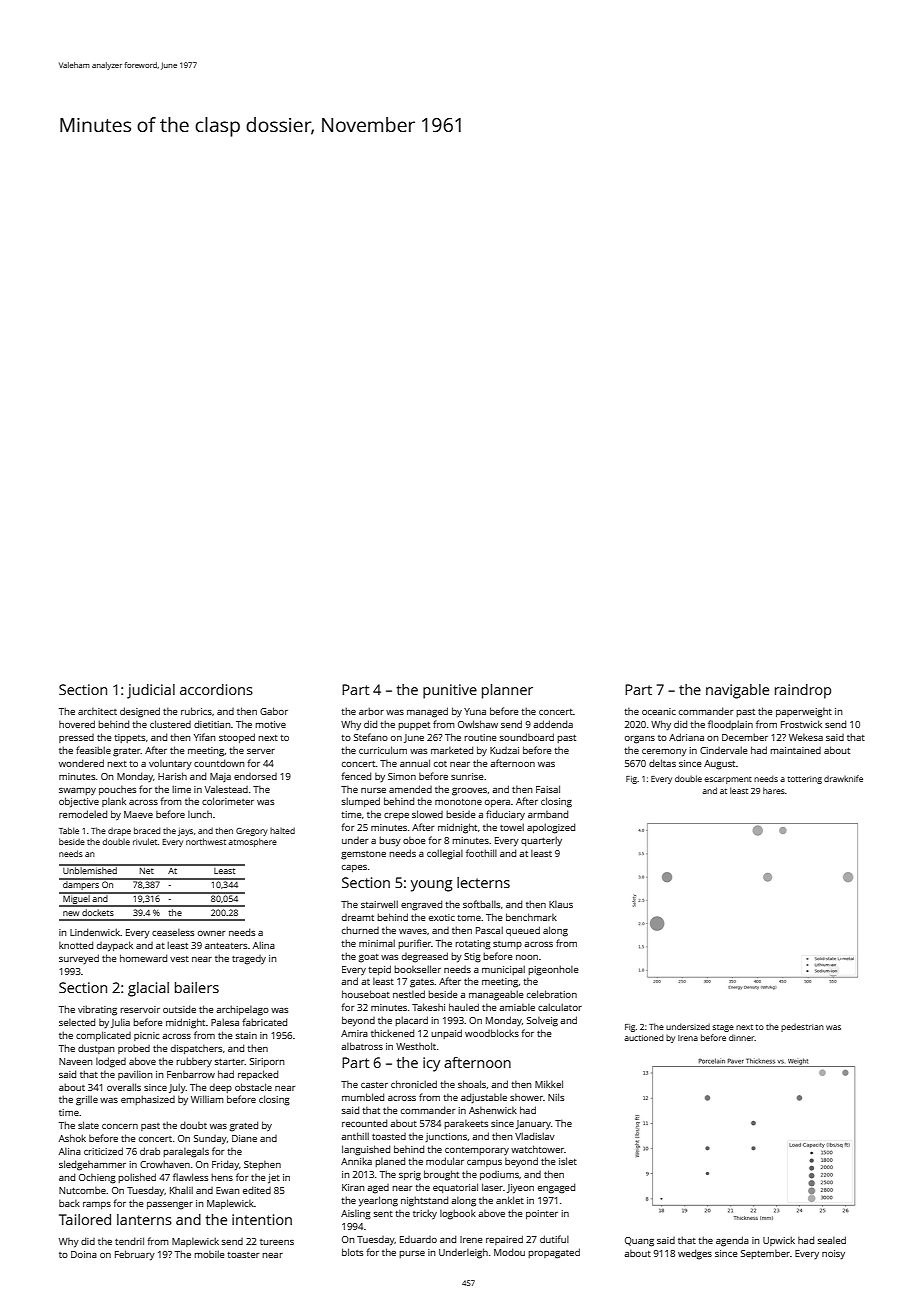 The width and height of the screenshot is (924, 1308). I want to click on deep, so click(221, 1088).
